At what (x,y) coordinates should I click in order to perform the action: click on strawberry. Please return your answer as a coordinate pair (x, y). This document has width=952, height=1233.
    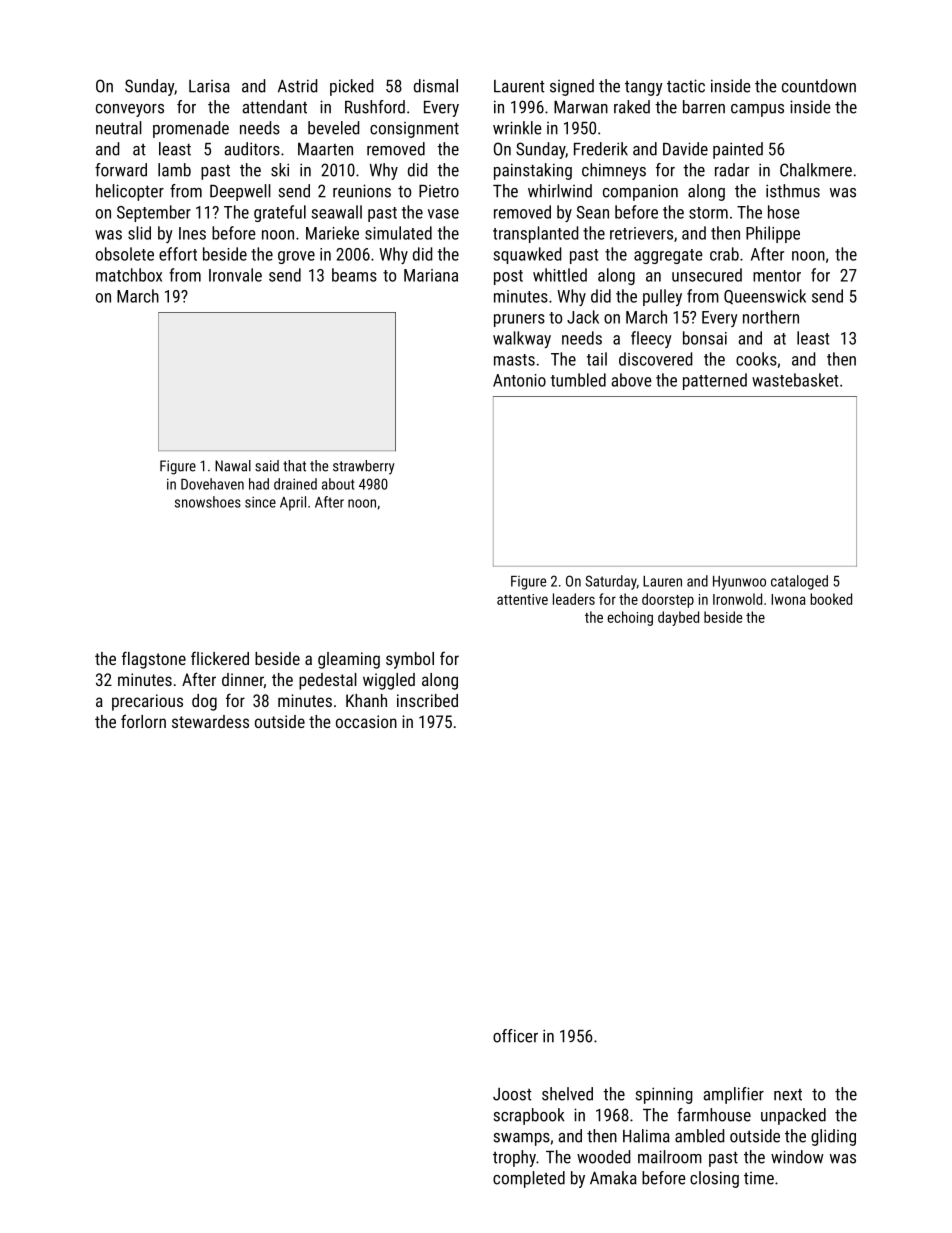
    Looking at the image, I should click on (364, 467).
